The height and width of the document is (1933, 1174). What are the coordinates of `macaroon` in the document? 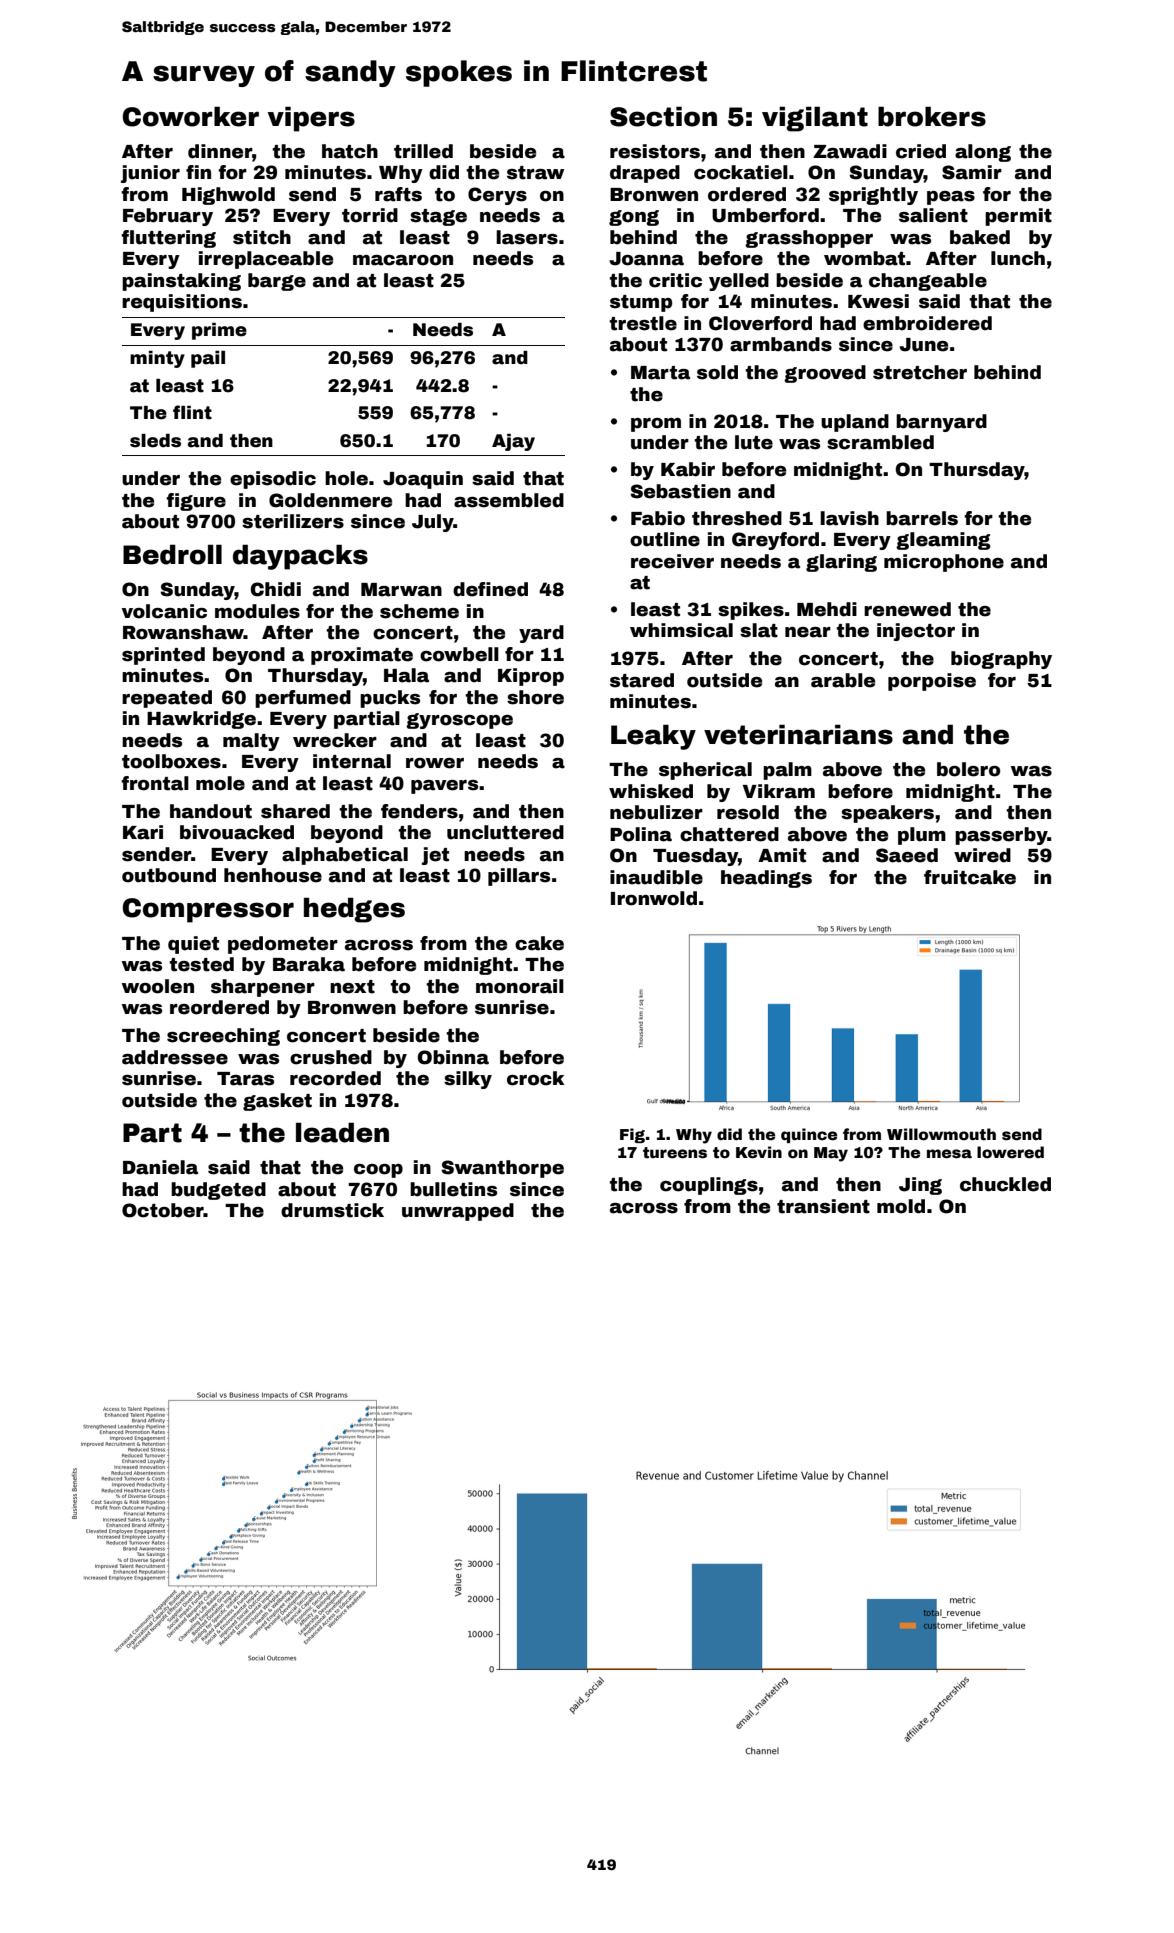 It's located at (403, 260).
